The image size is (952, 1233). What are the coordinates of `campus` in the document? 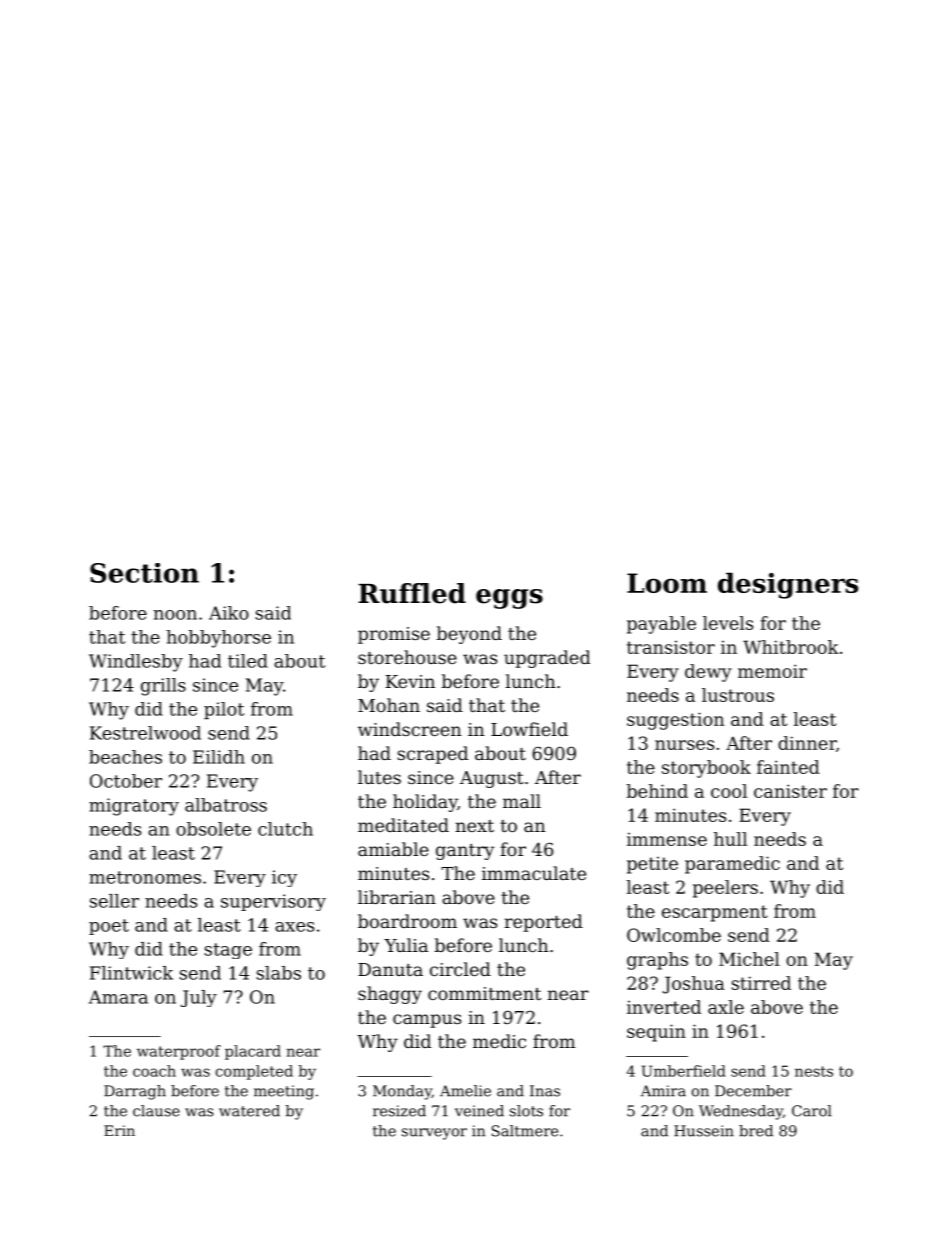 It's located at (427, 1021).
